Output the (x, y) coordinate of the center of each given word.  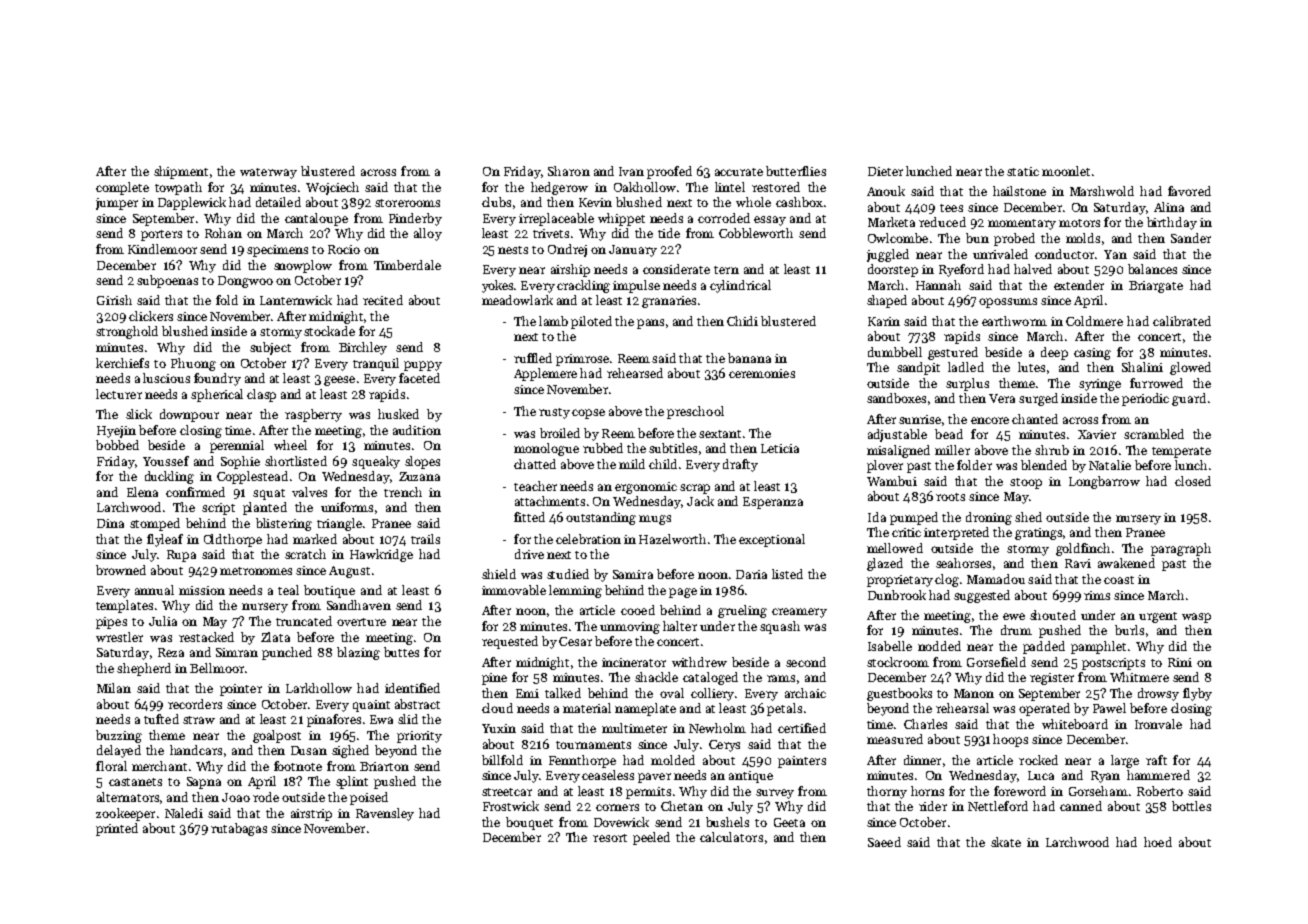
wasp (1196, 618)
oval (672, 693)
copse (588, 414)
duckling (169, 477)
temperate (1181, 452)
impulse (636, 286)
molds (1083, 238)
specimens (277, 251)
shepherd (144, 669)
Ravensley (385, 814)
